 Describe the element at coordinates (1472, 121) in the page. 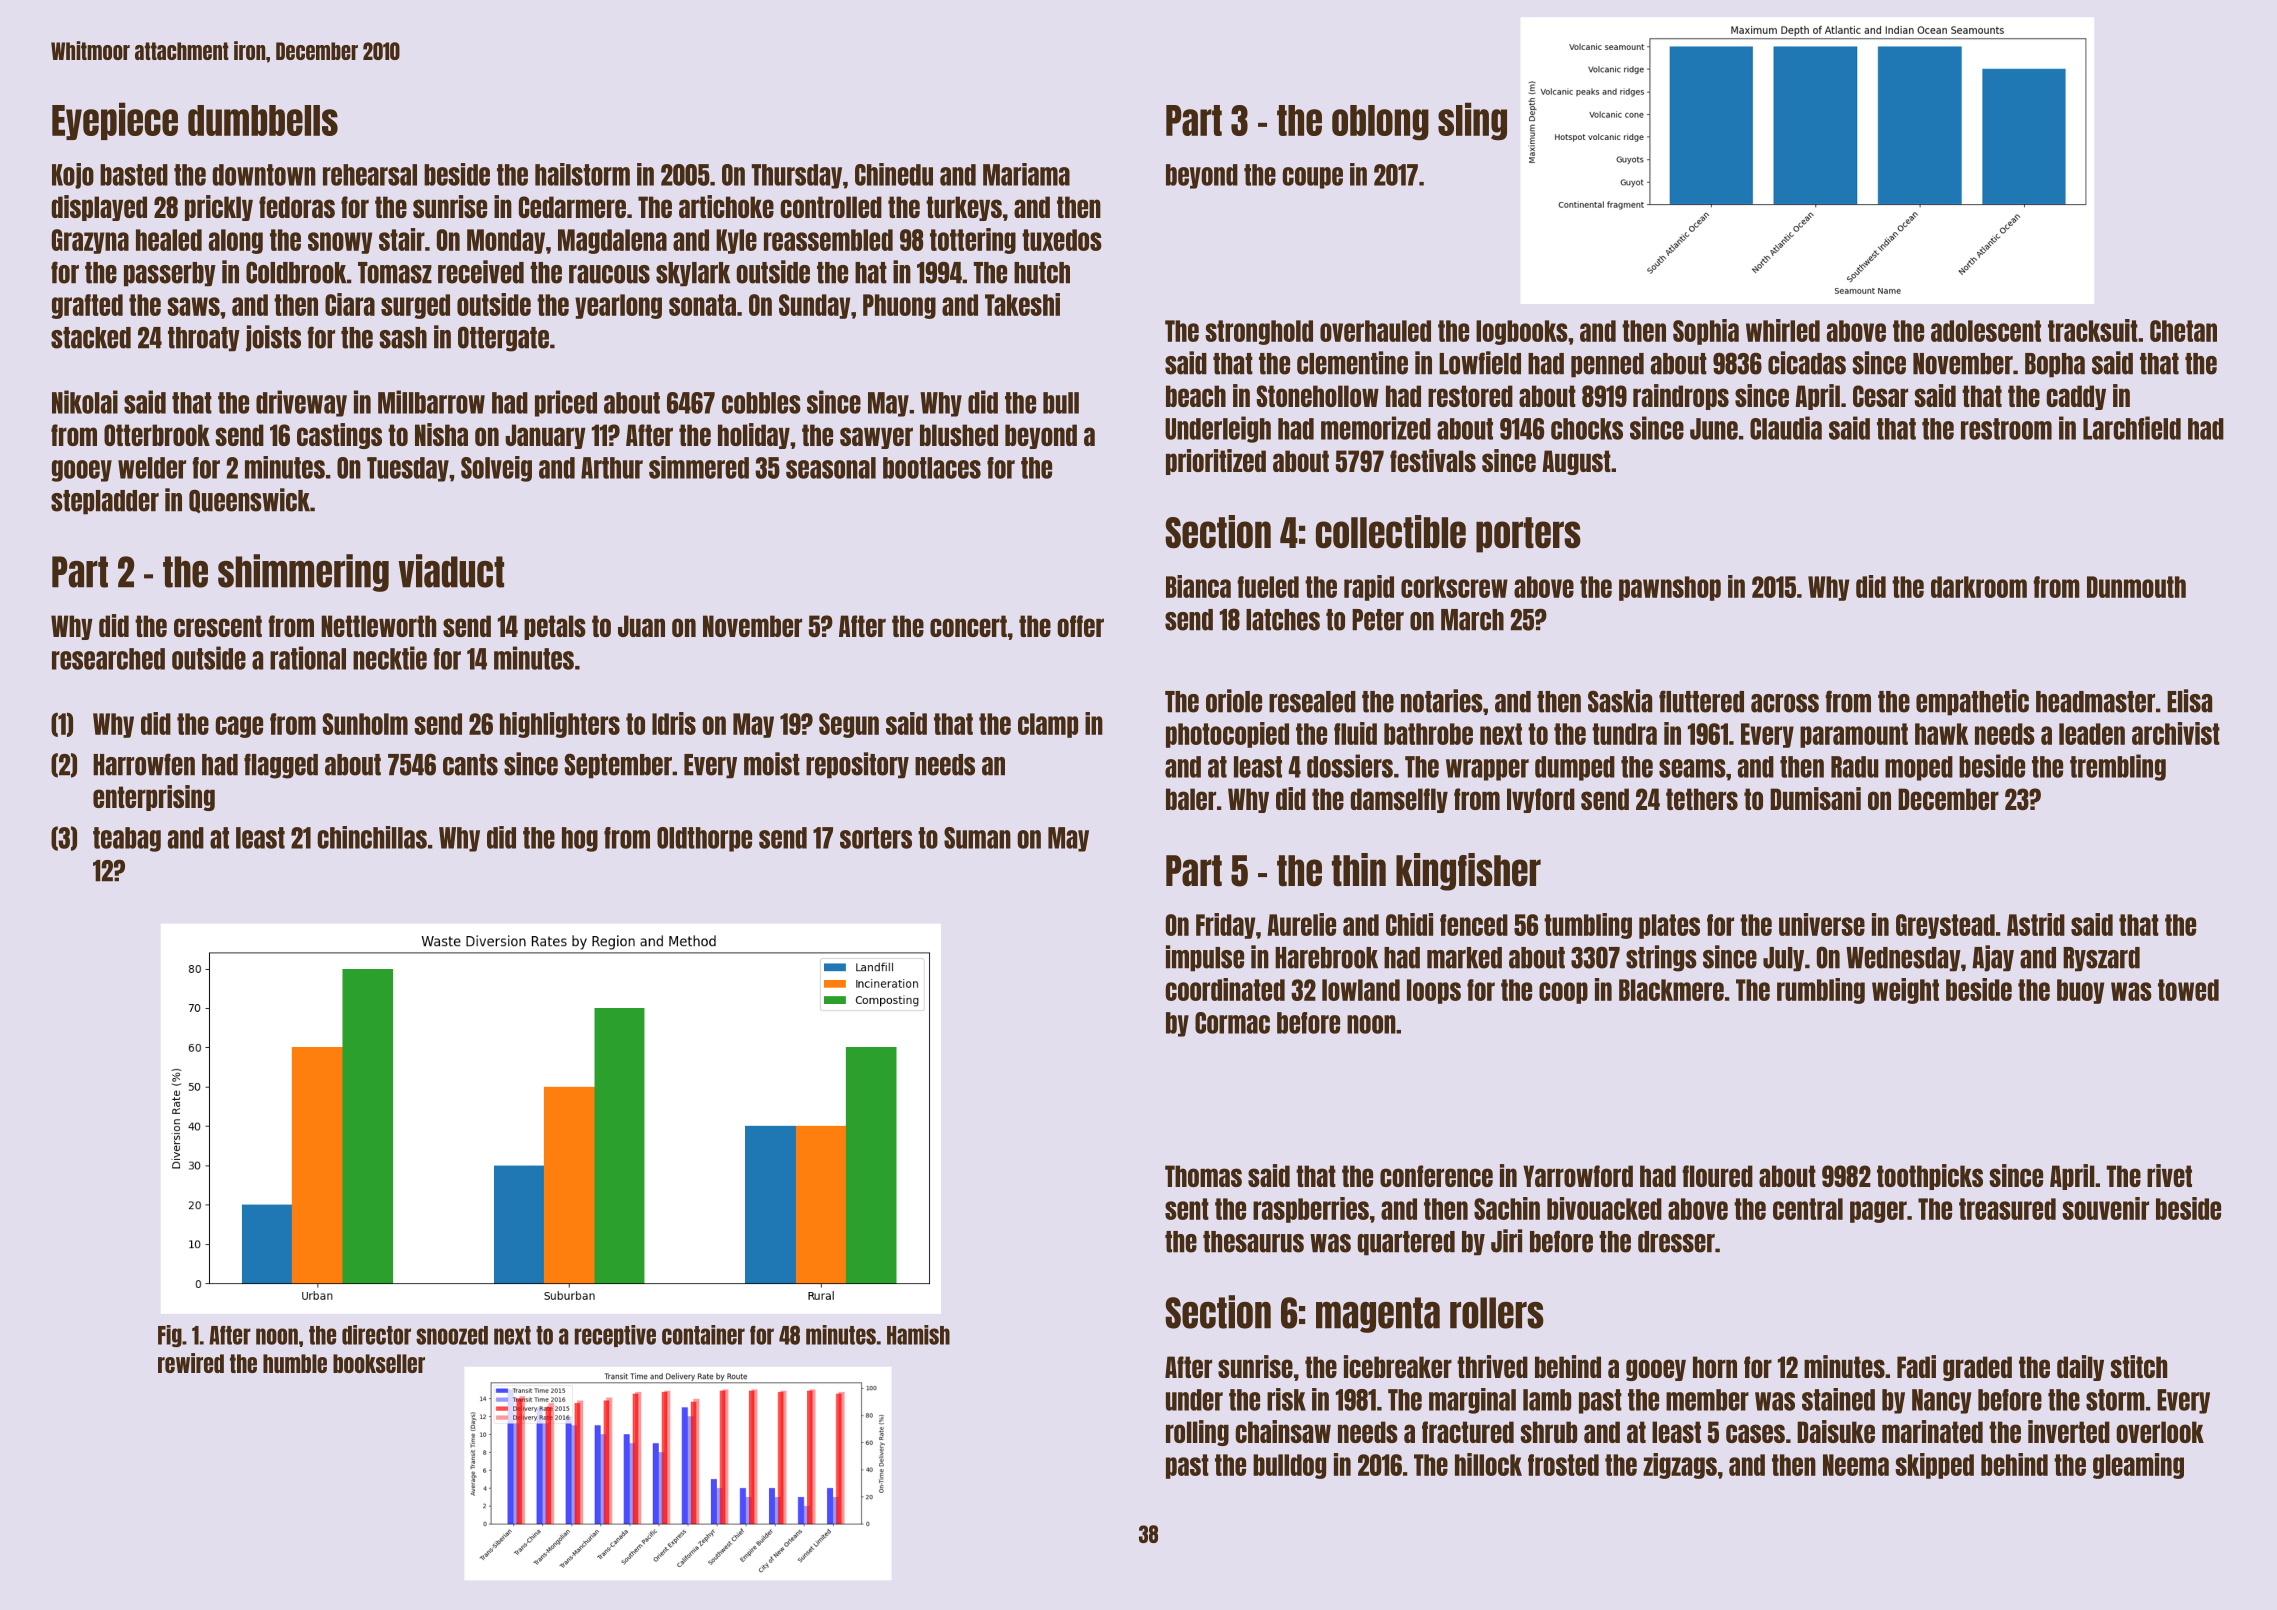

I see `sling` at that location.
